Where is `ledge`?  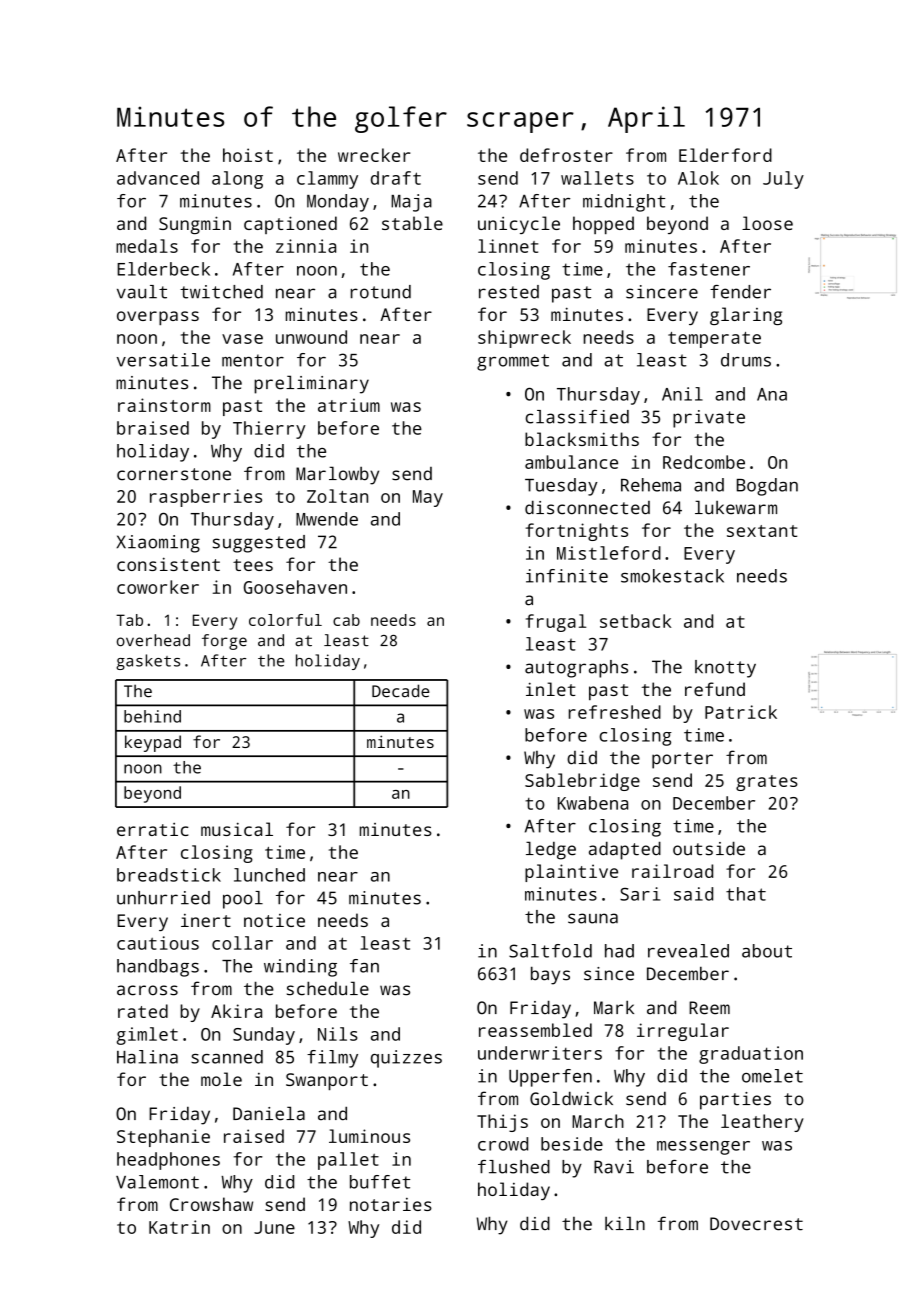
ledge is located at coordinates (551, 850).
